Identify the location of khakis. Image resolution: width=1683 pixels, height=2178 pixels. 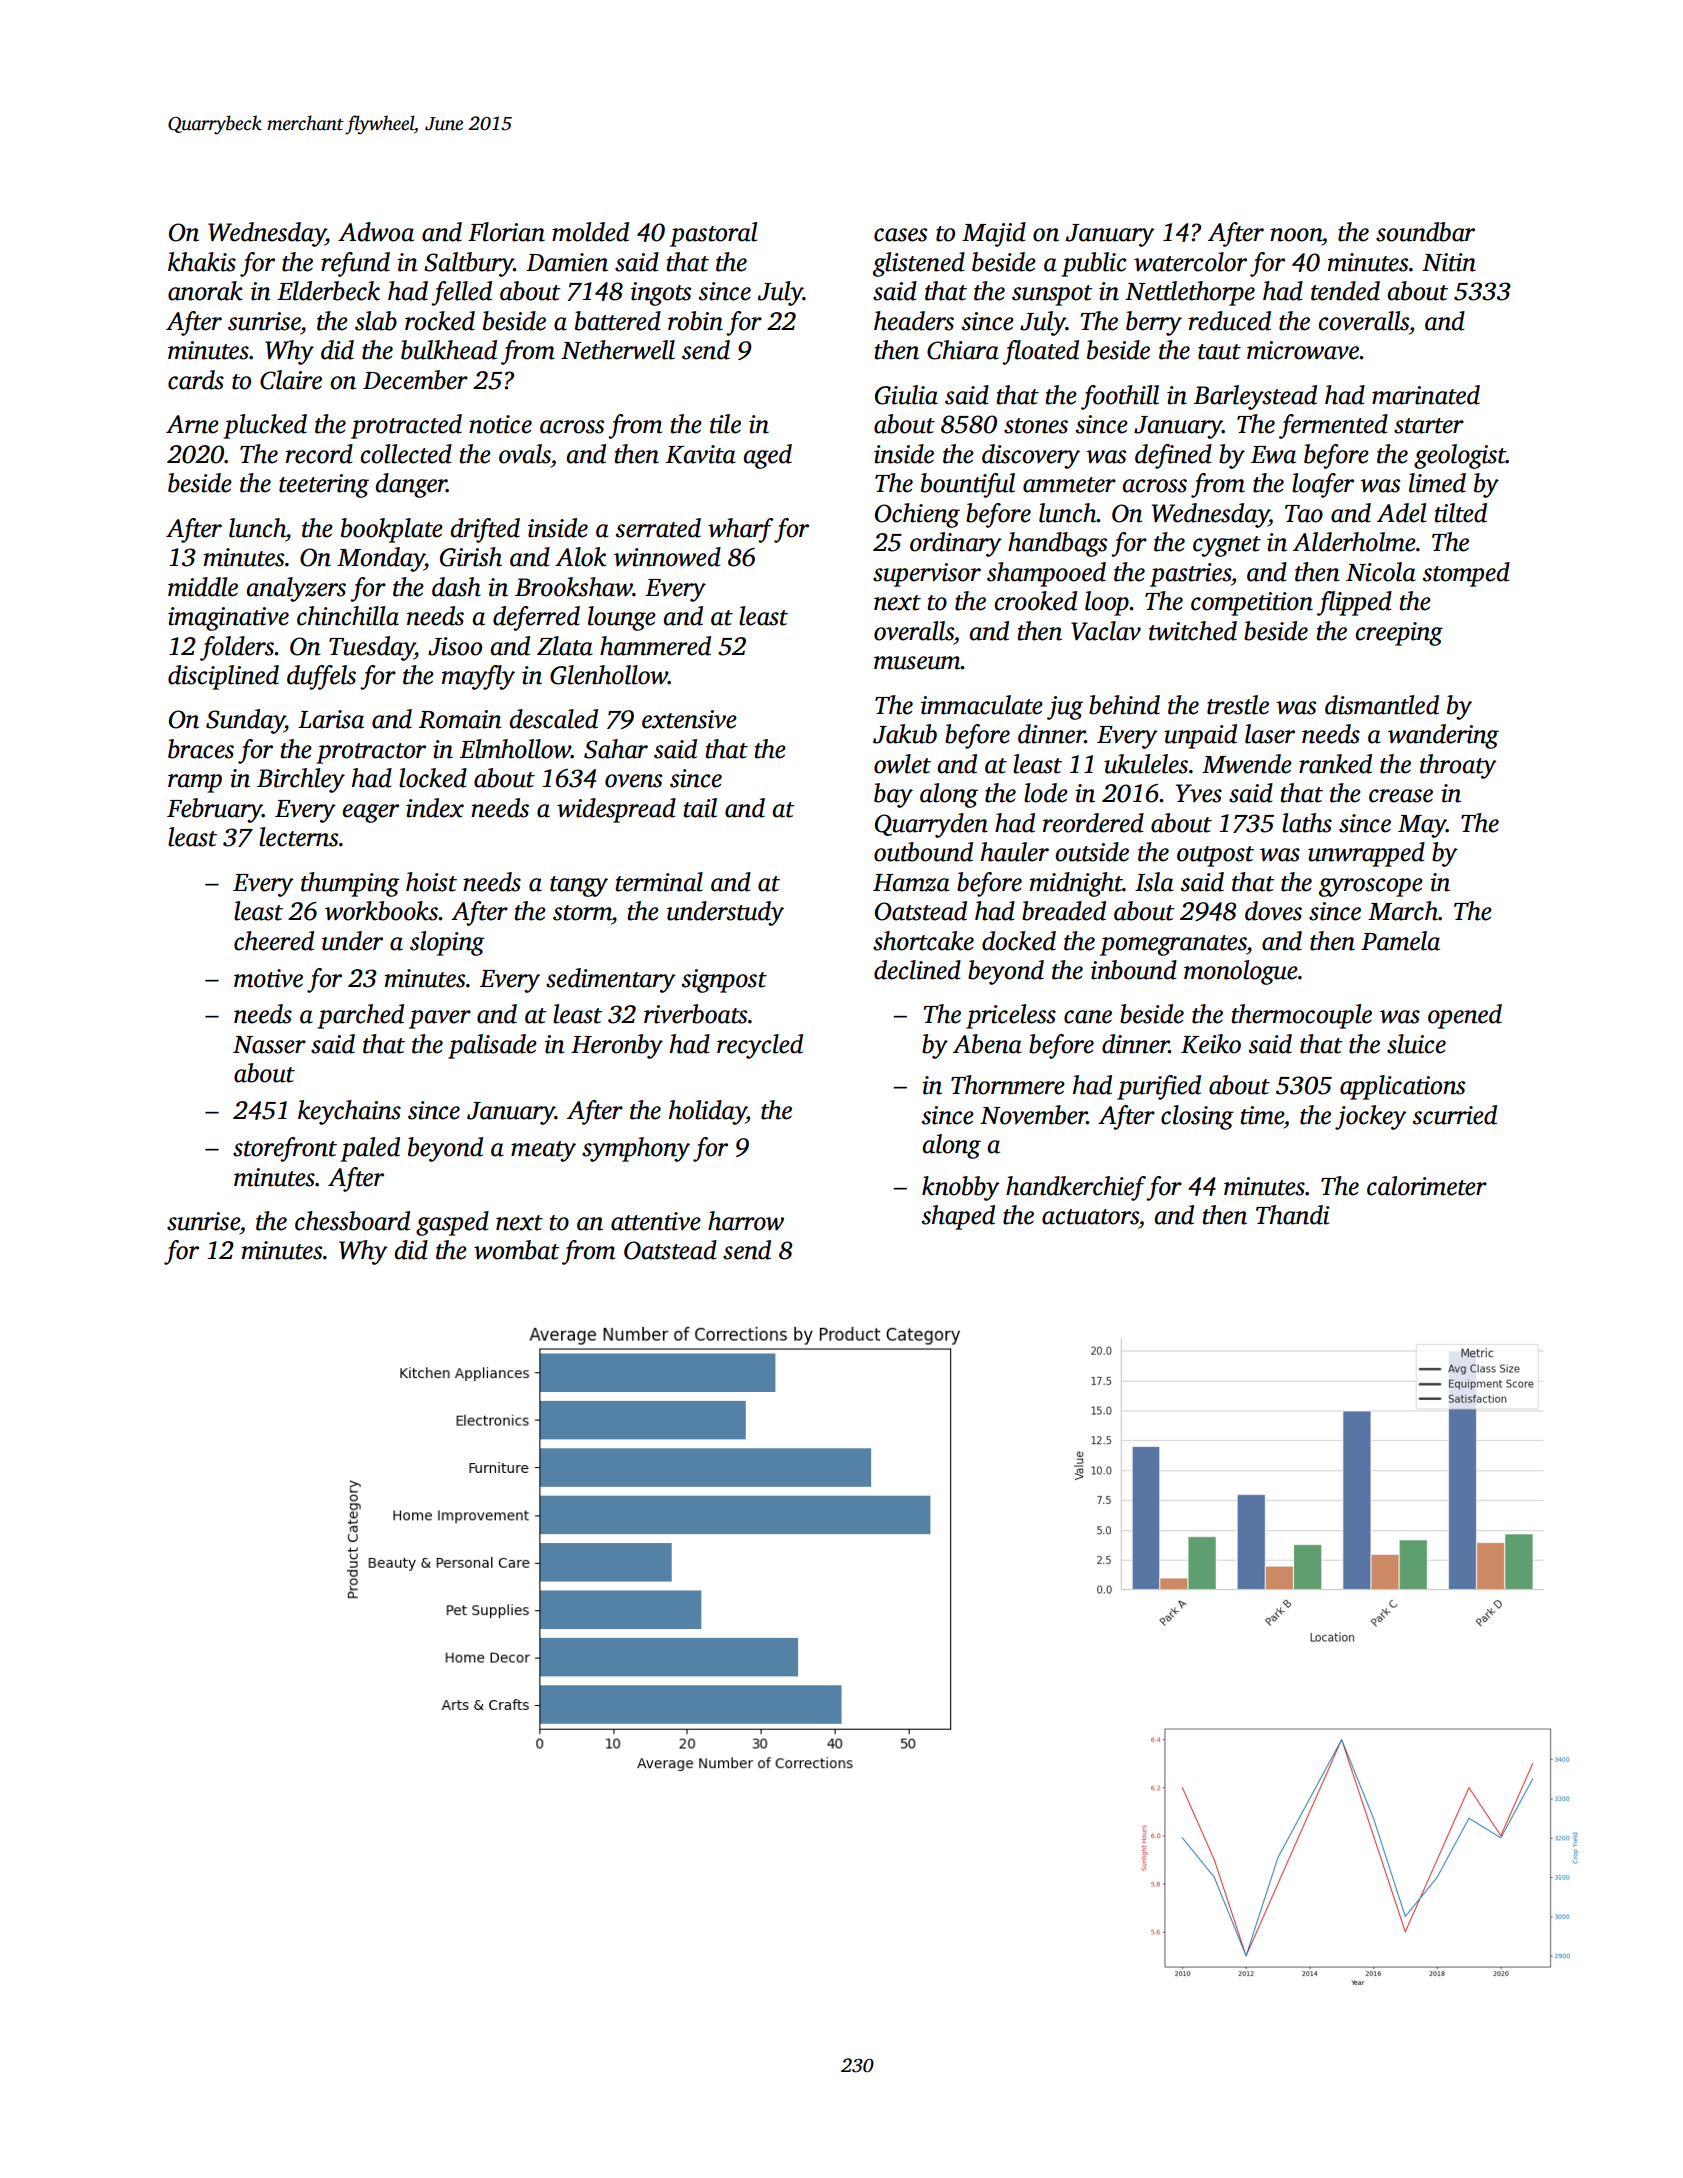
(202, 262).
